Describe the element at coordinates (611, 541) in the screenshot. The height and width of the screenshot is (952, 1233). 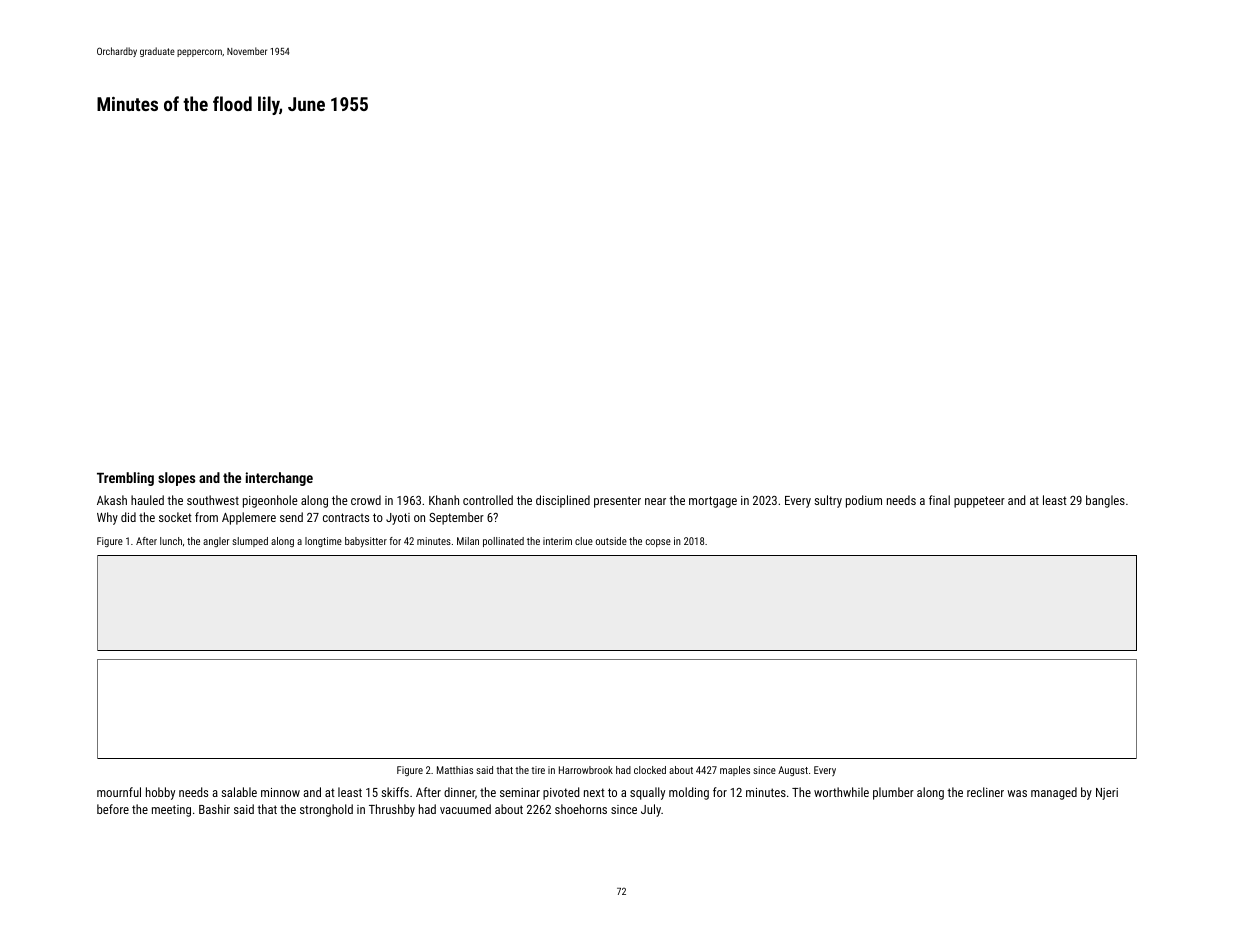
I see `outside` at that location.
